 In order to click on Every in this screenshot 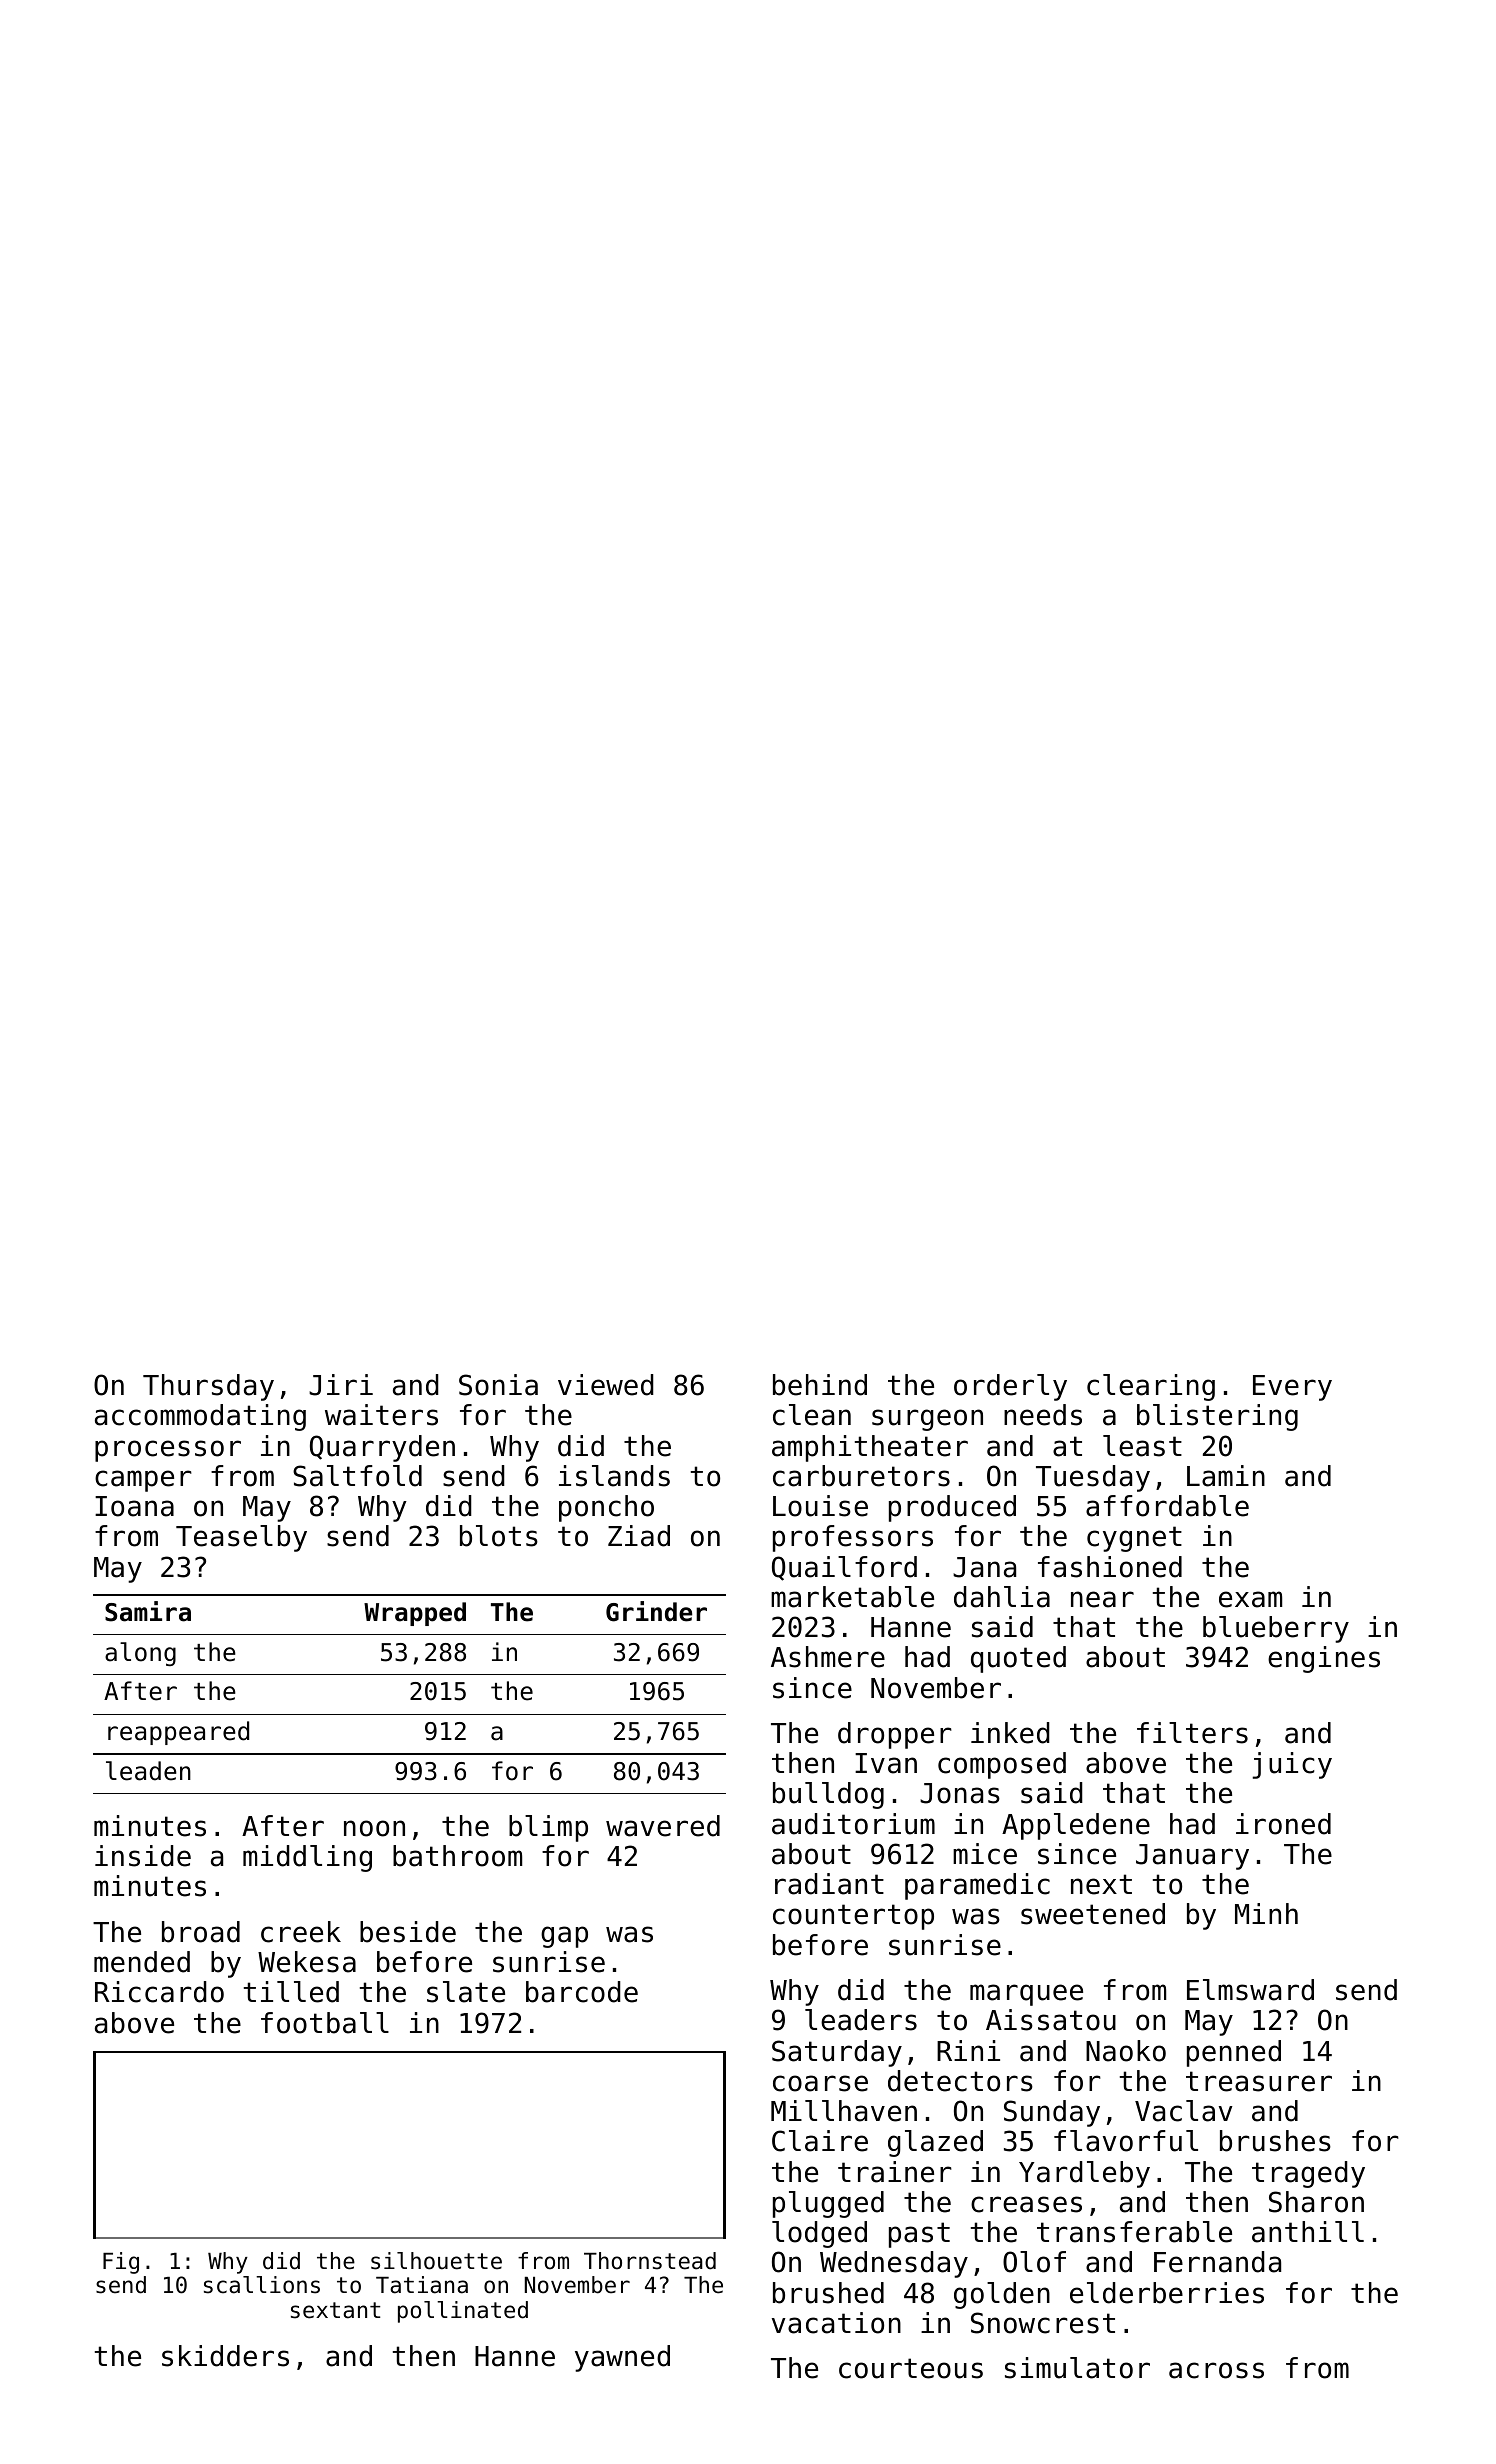, I will do `click(1292, 1388)`.
